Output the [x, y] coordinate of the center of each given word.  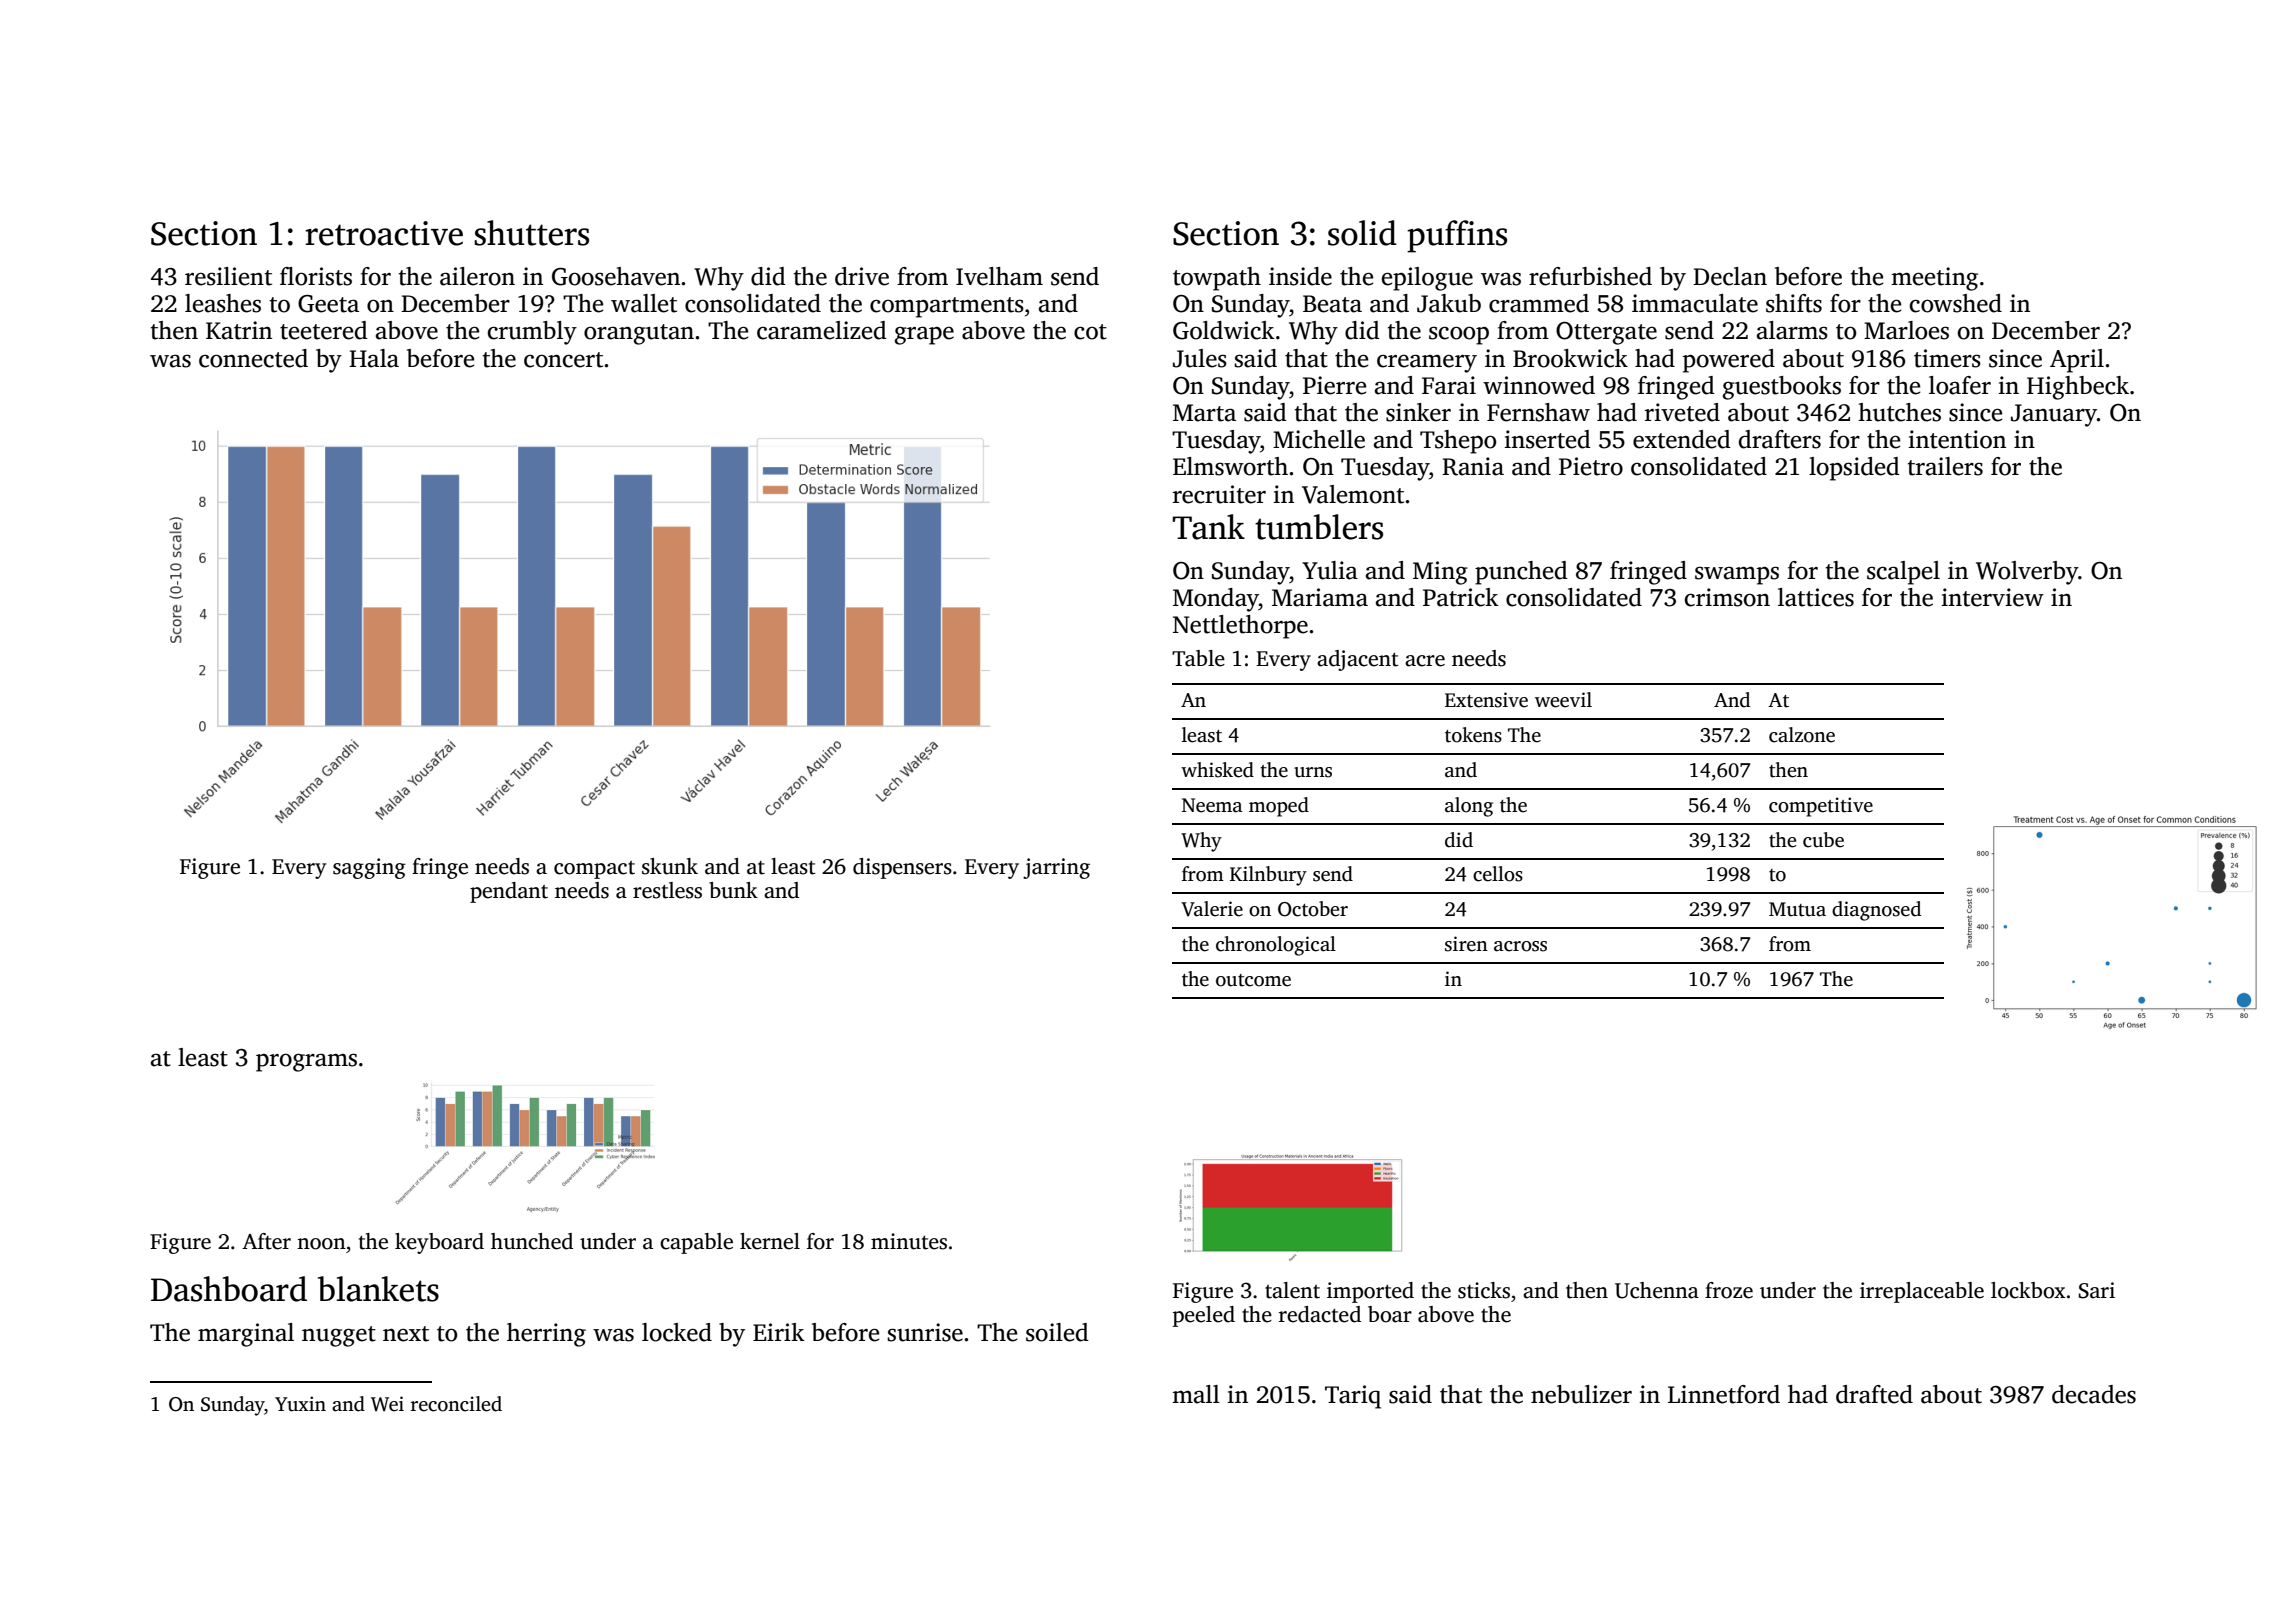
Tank [1209, 527]
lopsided [1854, 469]
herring [546, 1335]
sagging [369, 868]
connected [253, 358]
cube [1823, 840]
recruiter [1219, 494]
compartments [947, 307]
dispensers [902, 868]
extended [1682, 439]
